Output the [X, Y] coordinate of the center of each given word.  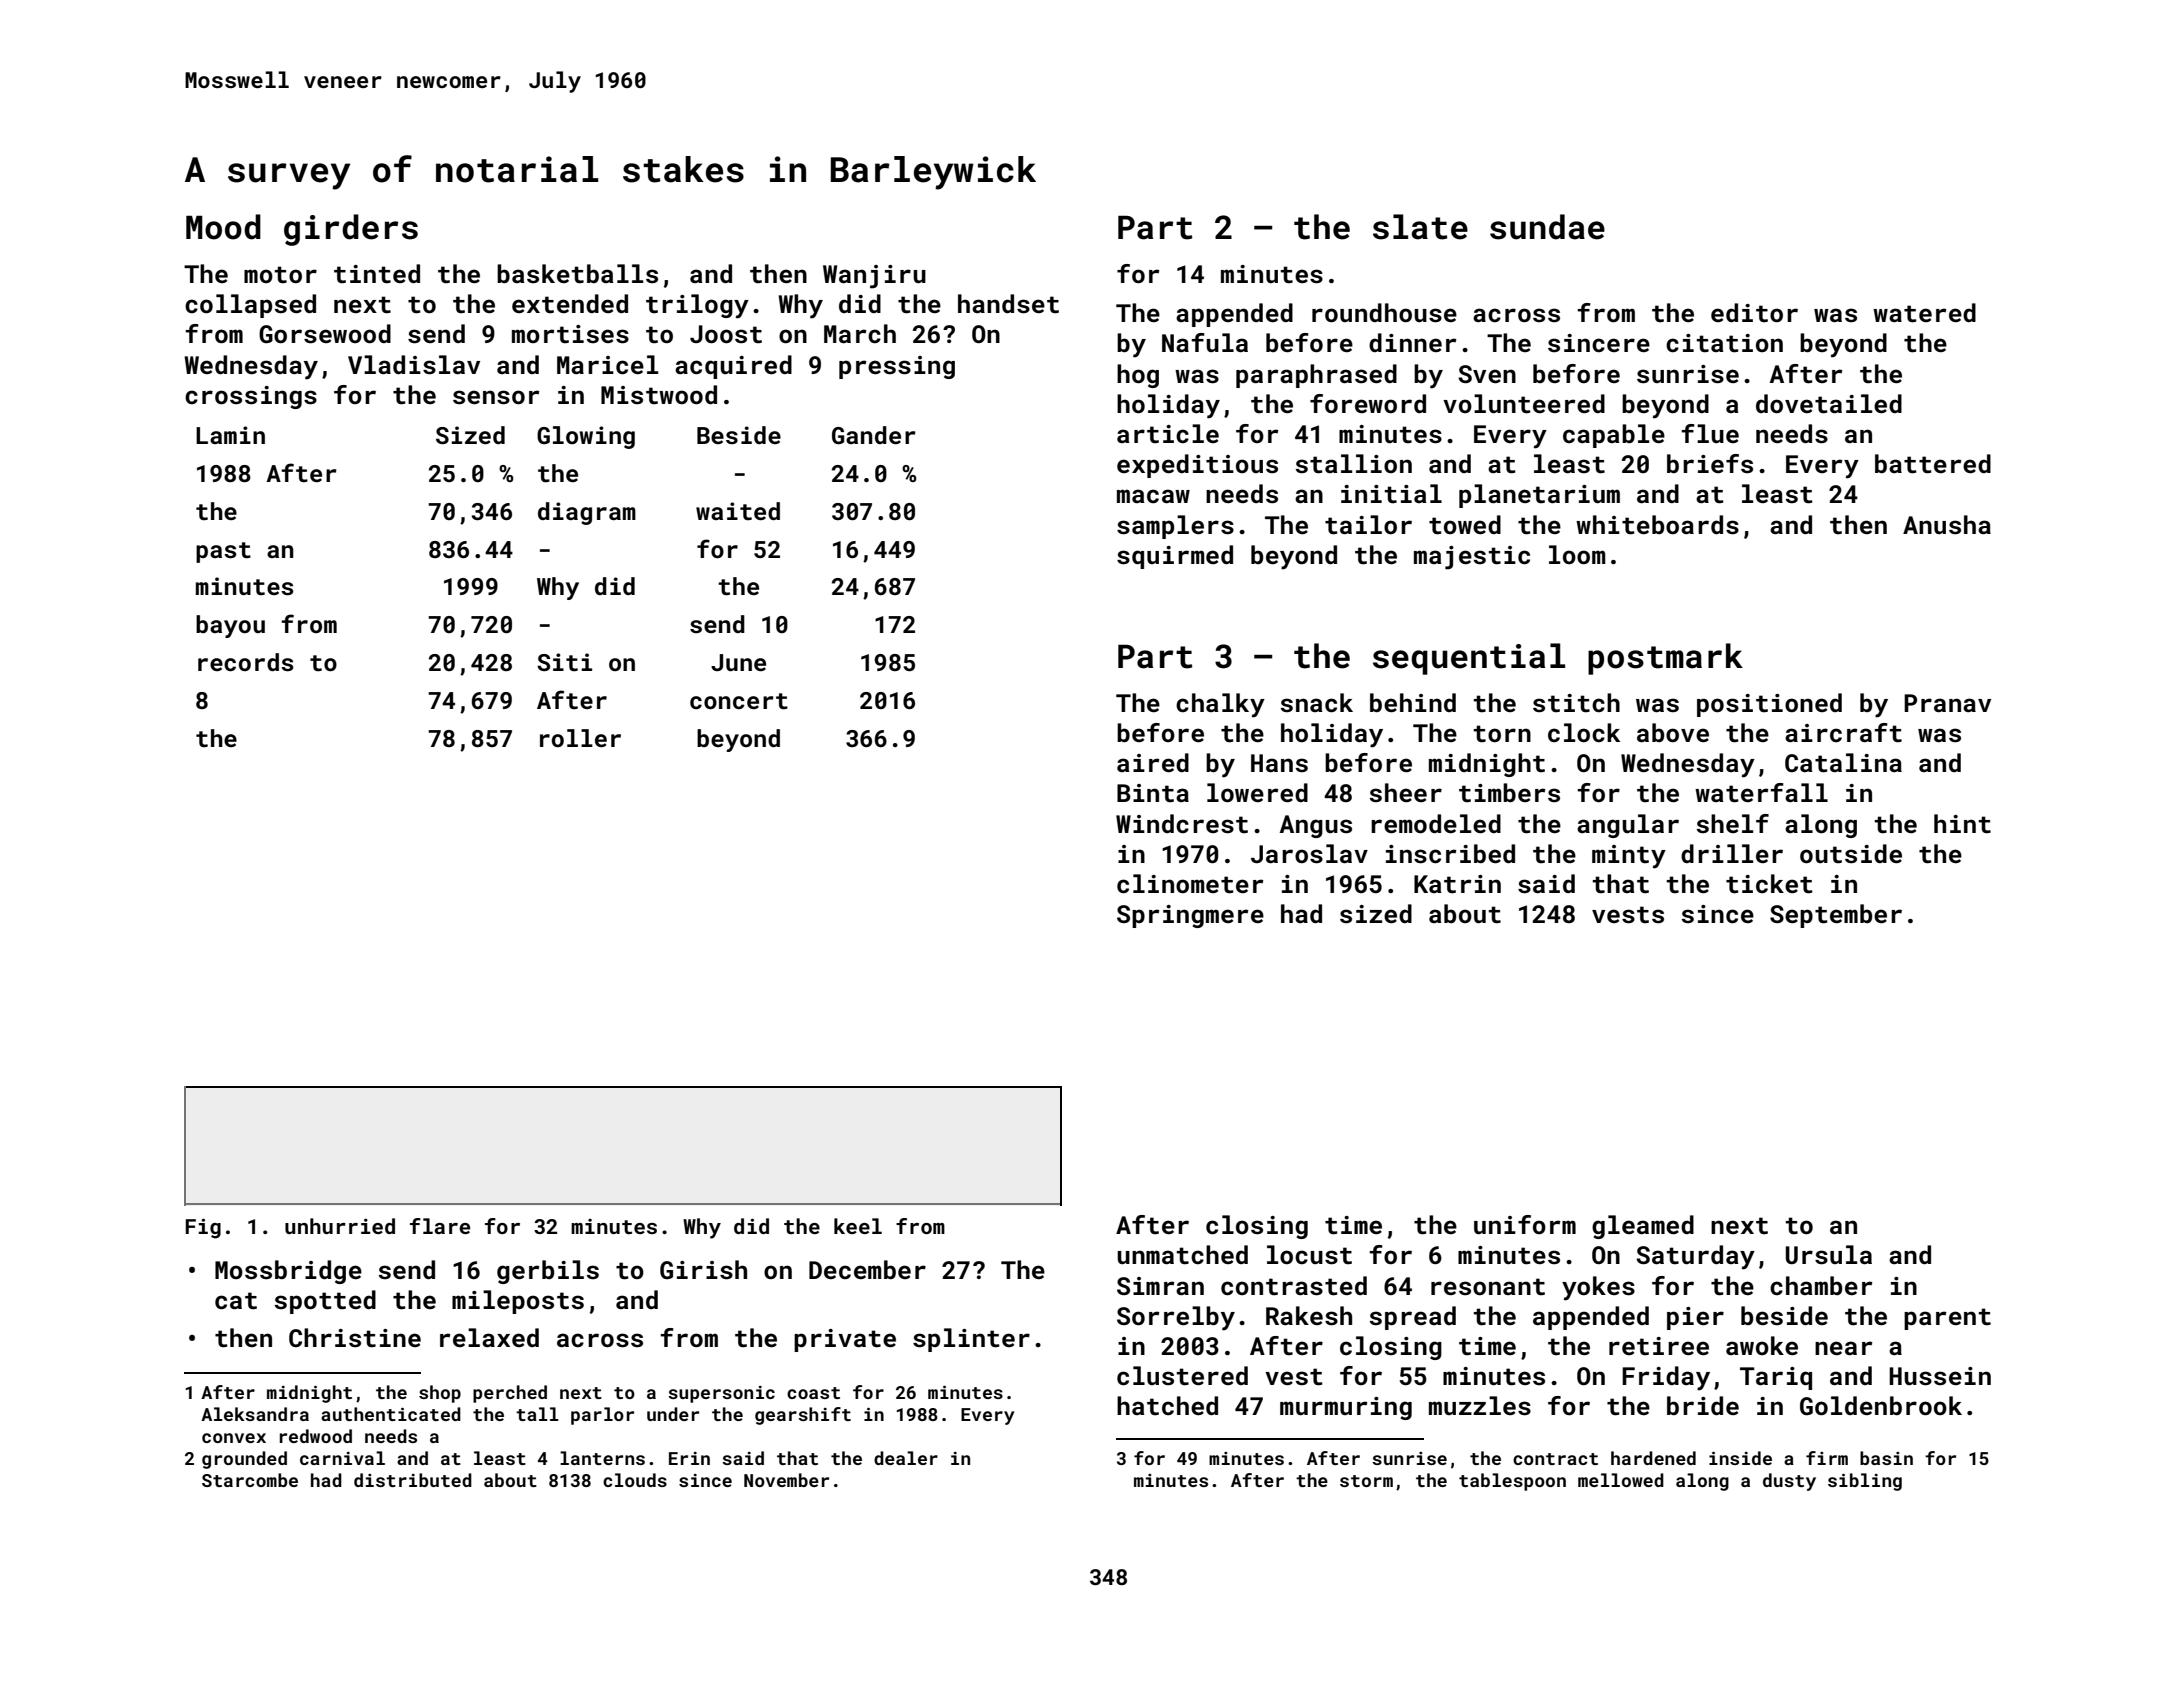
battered [1933, 464]
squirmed [1175, 557]
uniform [1525, 1224]
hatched [1167, 1406]
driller [1732, 853]
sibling [1865, 1482]
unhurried [340, 1226]
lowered [1257, 792]
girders [351, 230]
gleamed [1643, 1227]
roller [580, 738]
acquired [733, 367]
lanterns [602, 1458]
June [738, 662]
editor [1754, 313]
